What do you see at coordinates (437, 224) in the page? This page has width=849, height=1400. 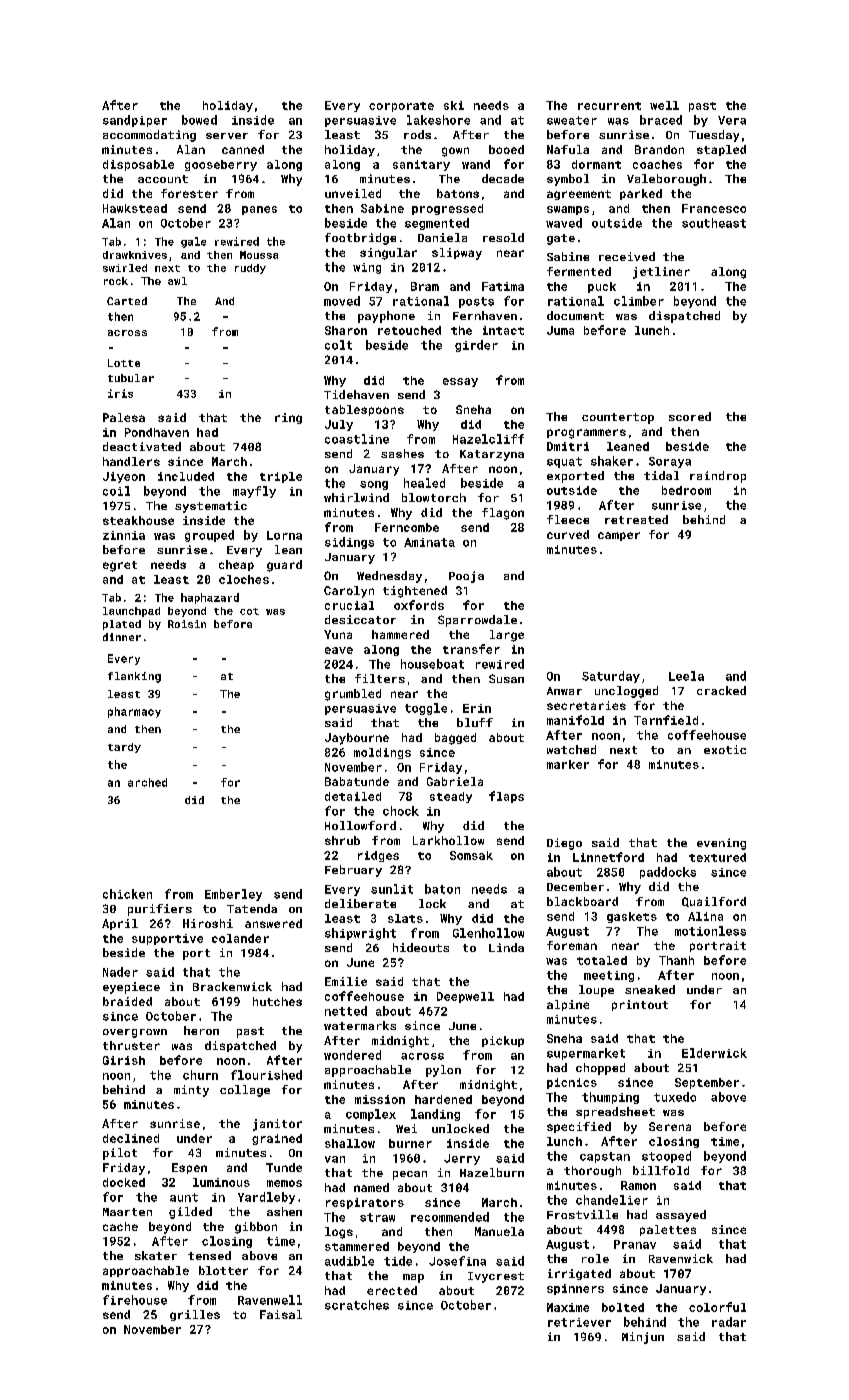 I see `segmented` at bounding box center [437, 224].
